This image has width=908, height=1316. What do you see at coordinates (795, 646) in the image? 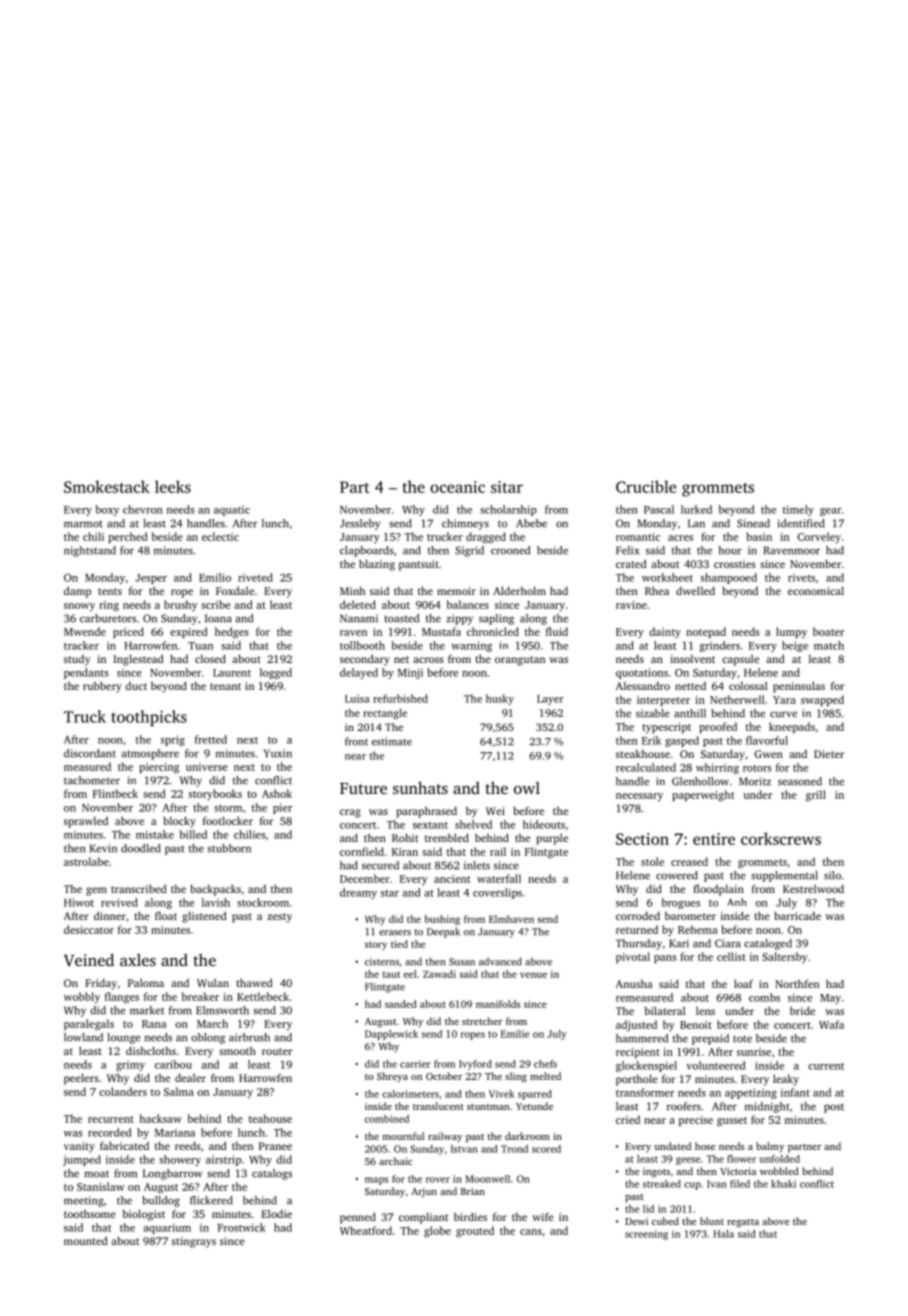
I see `beige` at bounding box center [795, 646].
